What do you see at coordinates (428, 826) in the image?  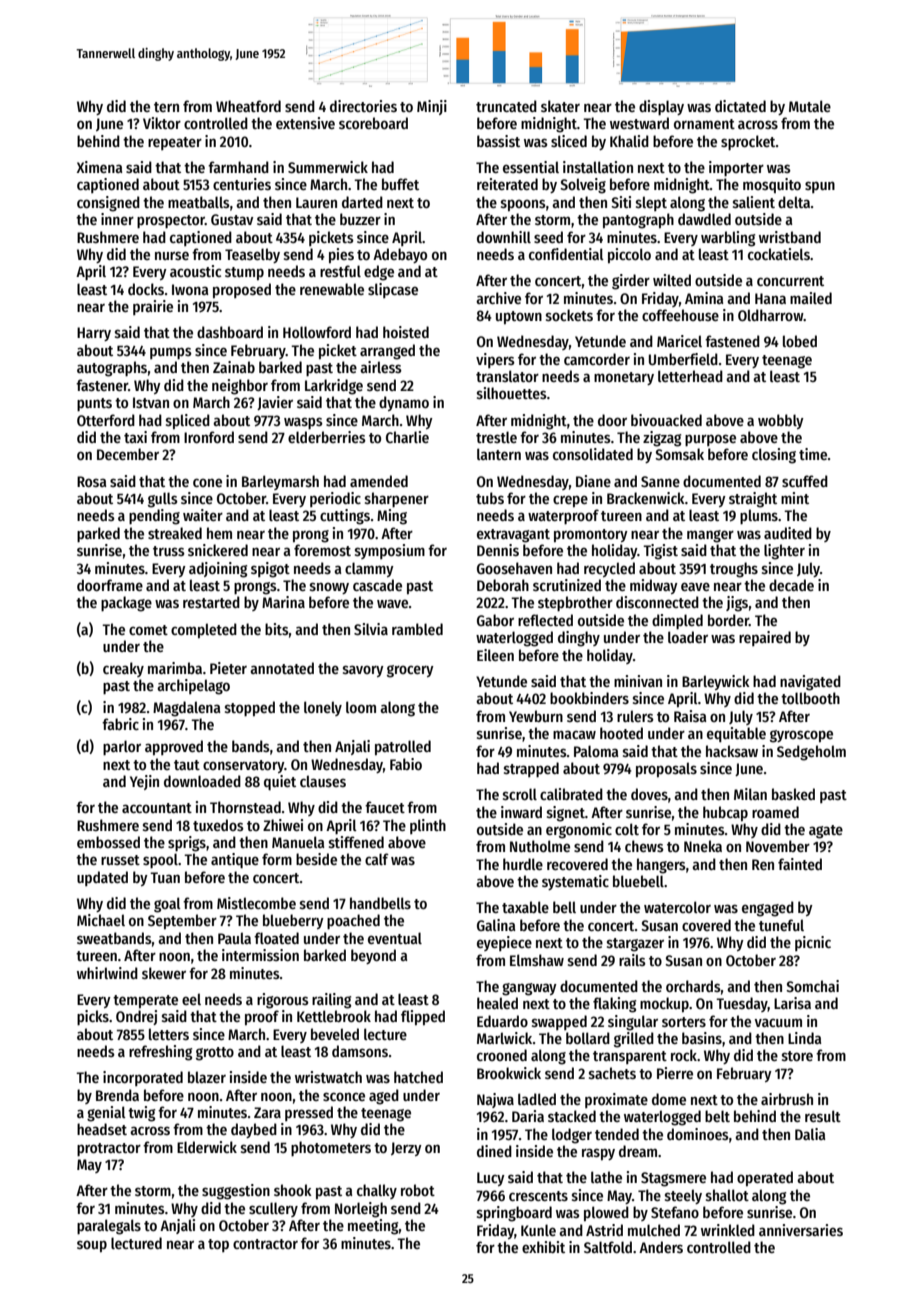 I see `plinth` at bounding box center [428, 826].
